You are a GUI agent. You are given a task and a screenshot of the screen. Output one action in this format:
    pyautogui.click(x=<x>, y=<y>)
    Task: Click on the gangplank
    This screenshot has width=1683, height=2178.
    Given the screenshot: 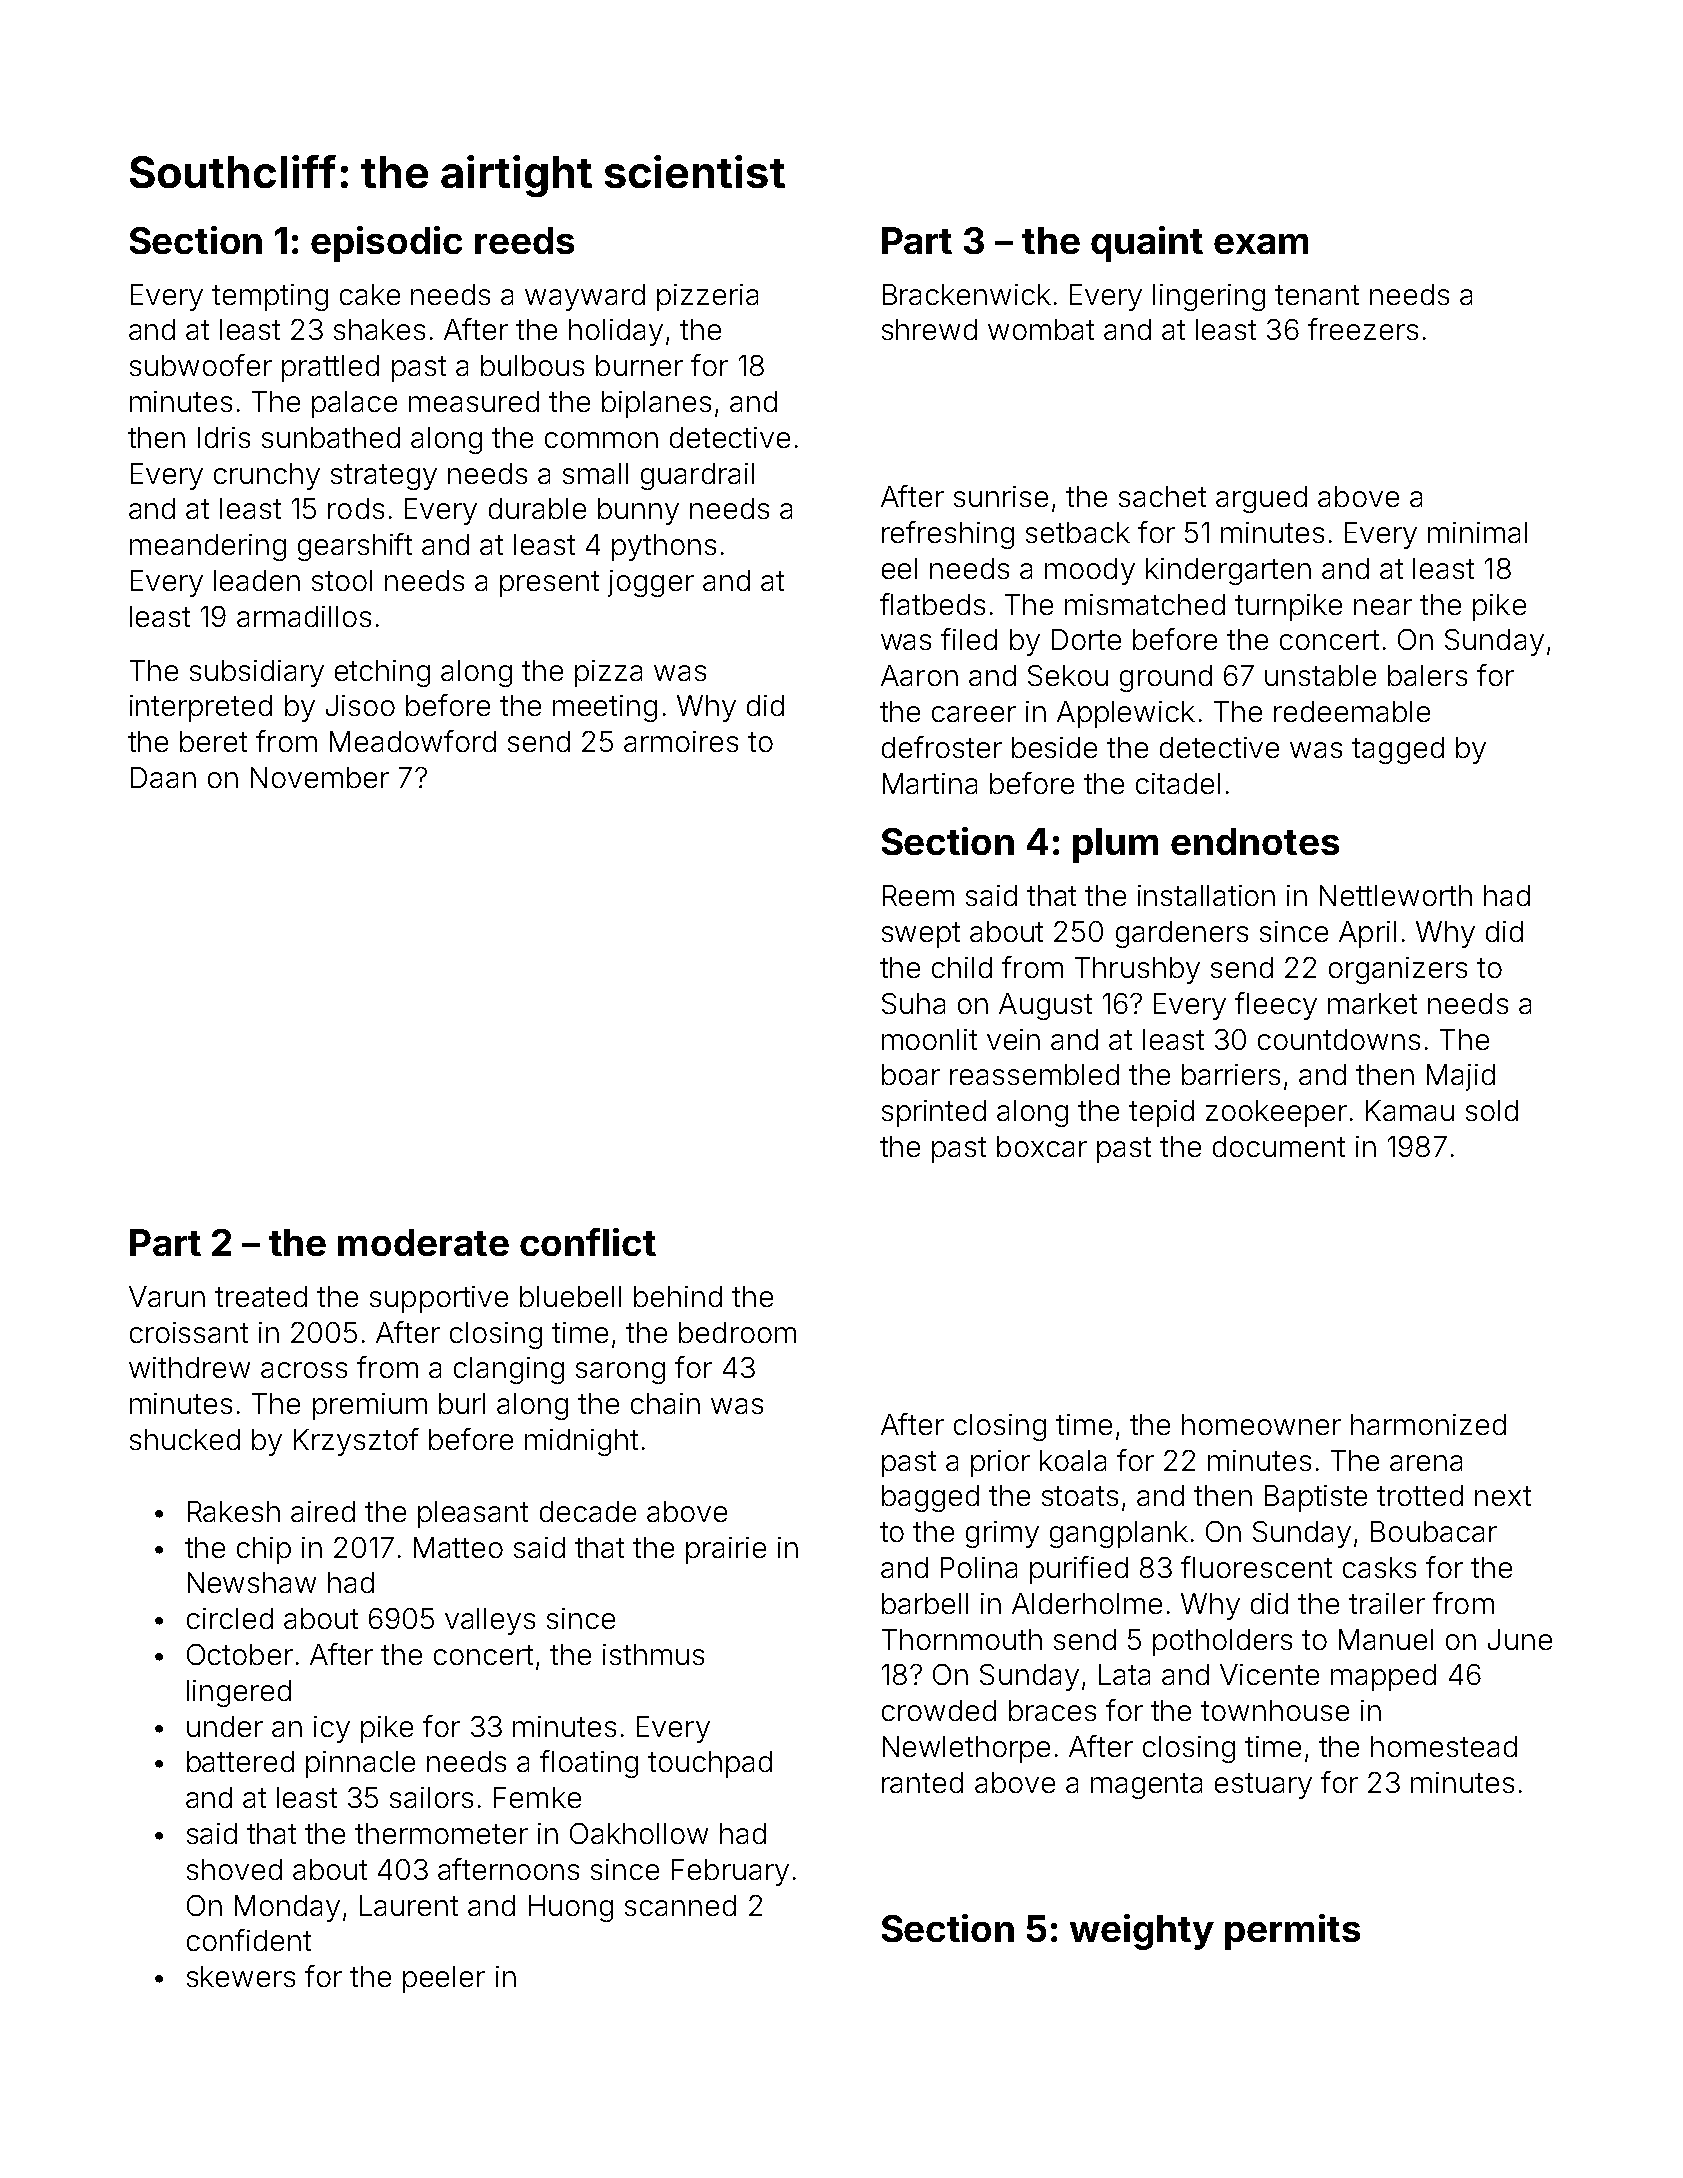 What is the action you would take?
    pyautogui.click(x=1119, y=1534)
